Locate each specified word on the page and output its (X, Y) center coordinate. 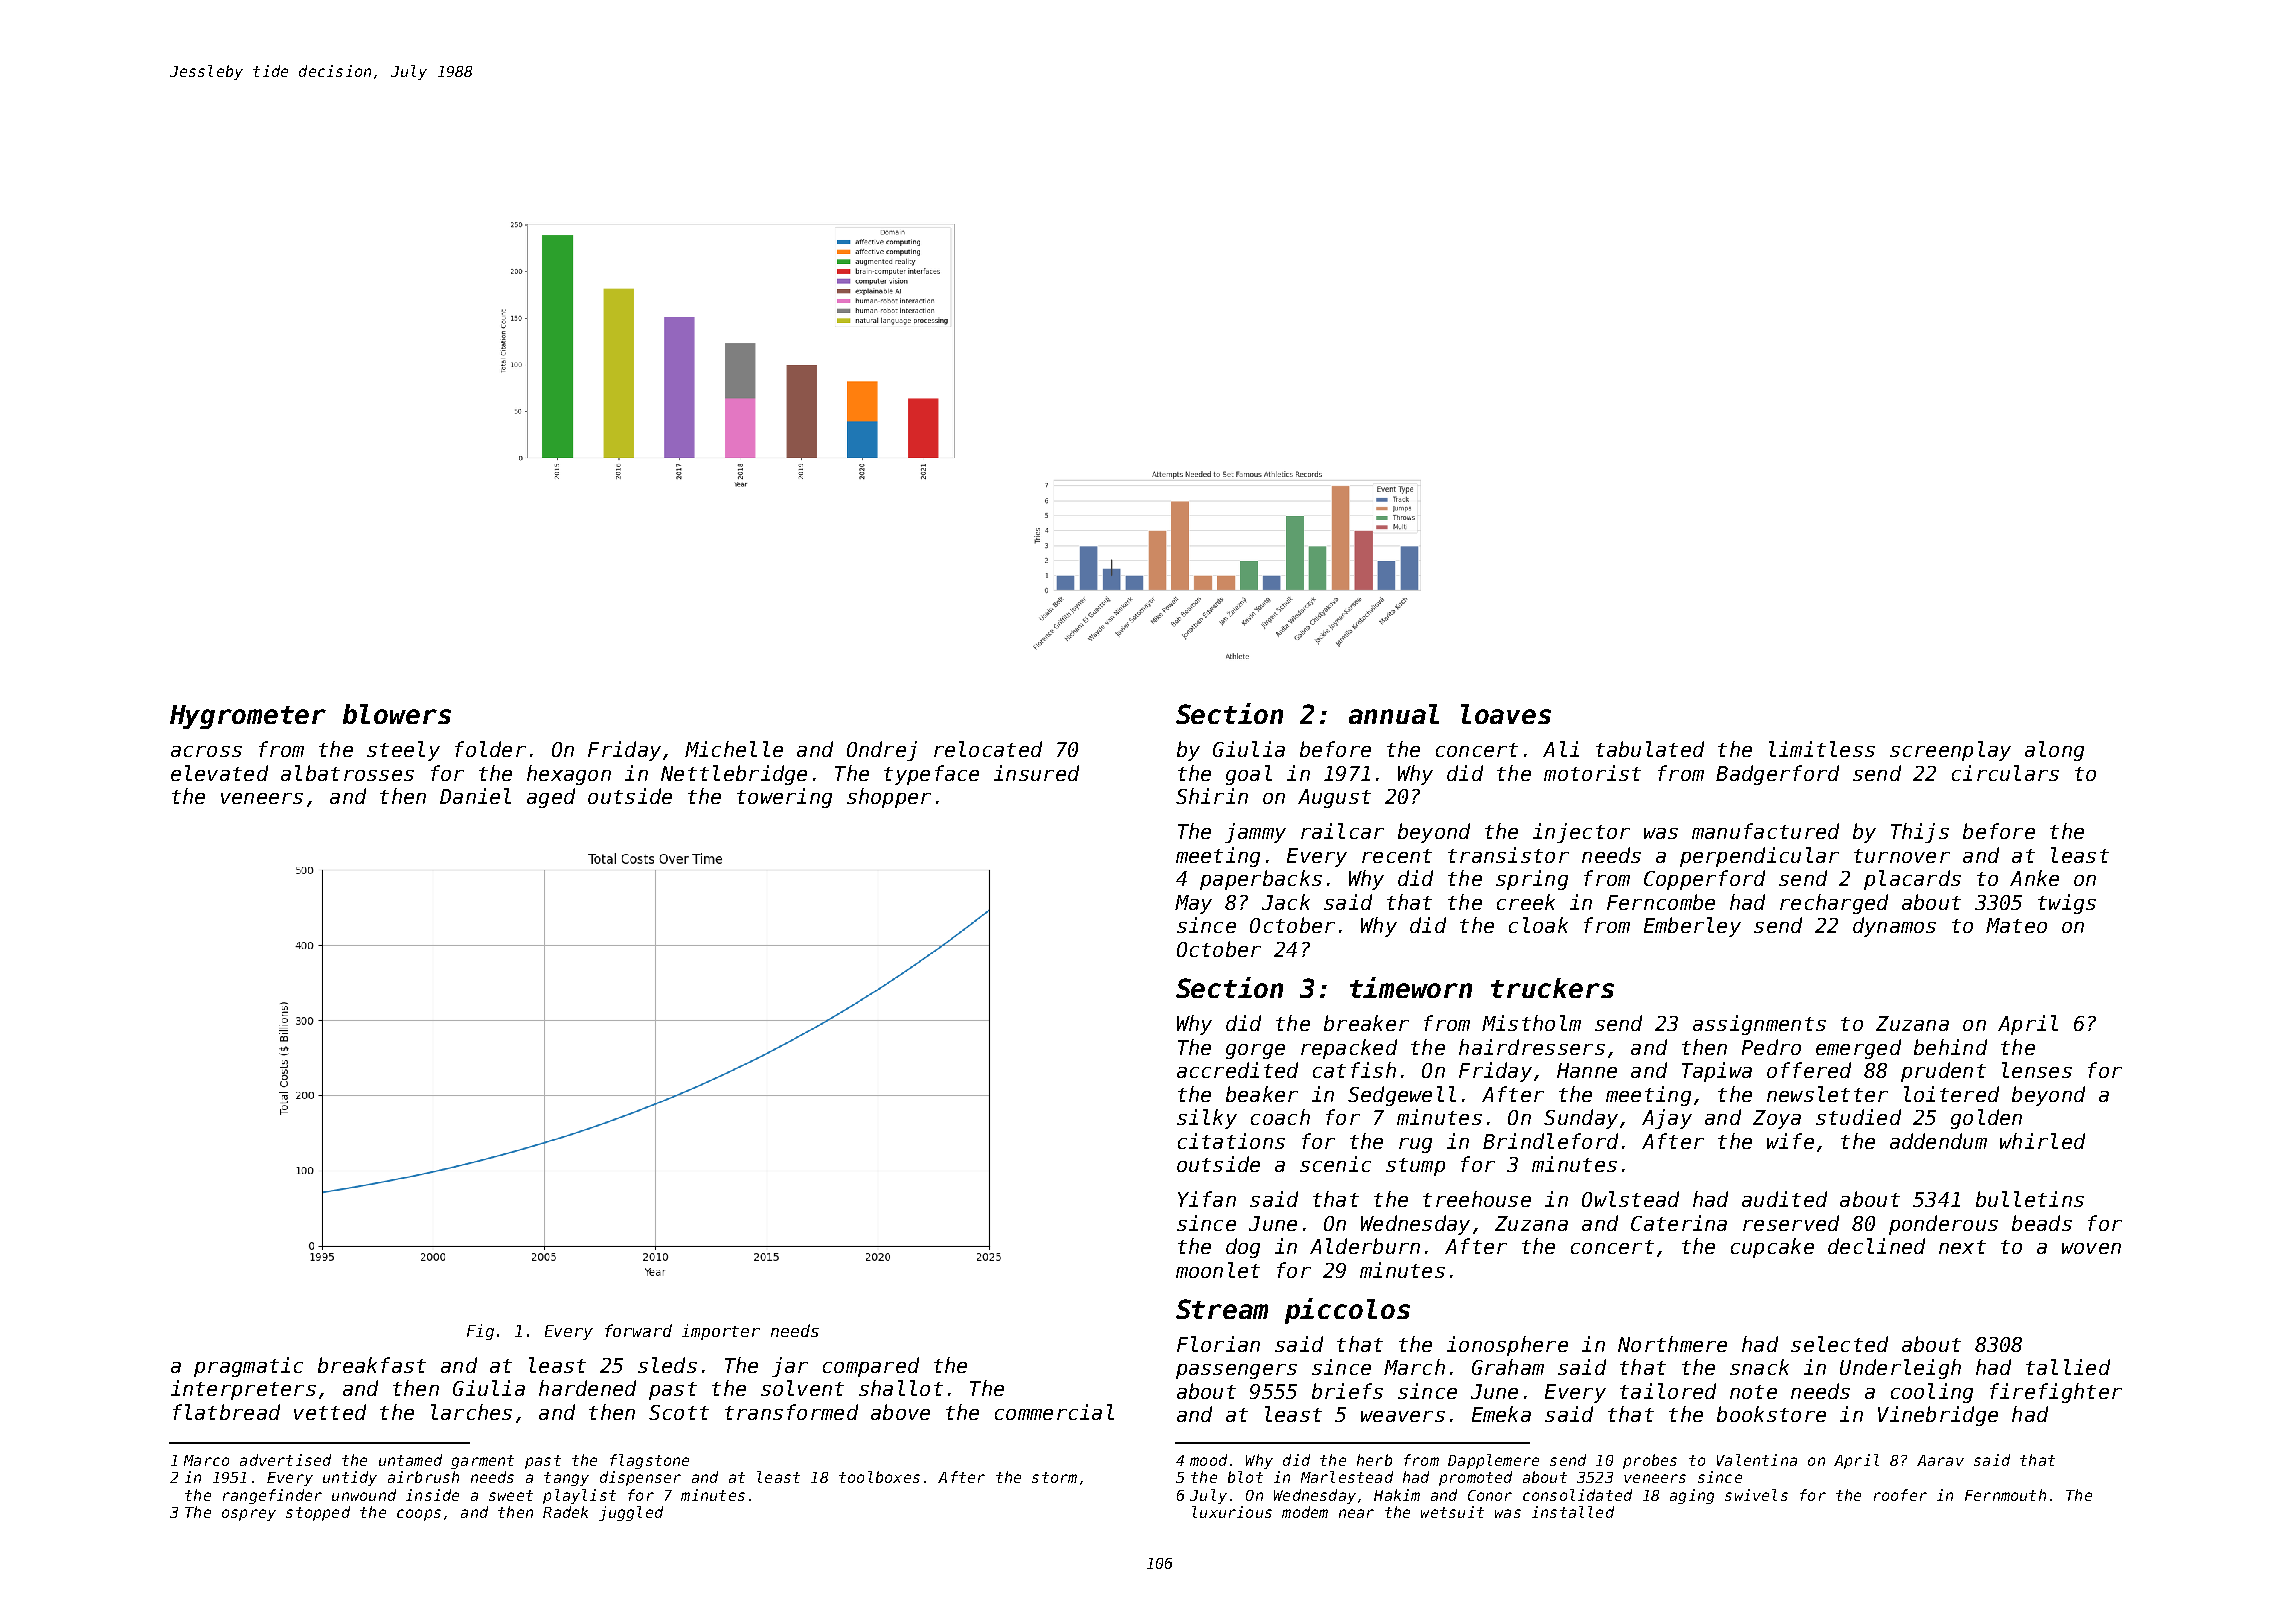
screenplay (1950, 751)
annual (1394, 714)
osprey (249, 1515)
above (900, 1412)
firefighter (2056, 1393)
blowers (397, 714)
